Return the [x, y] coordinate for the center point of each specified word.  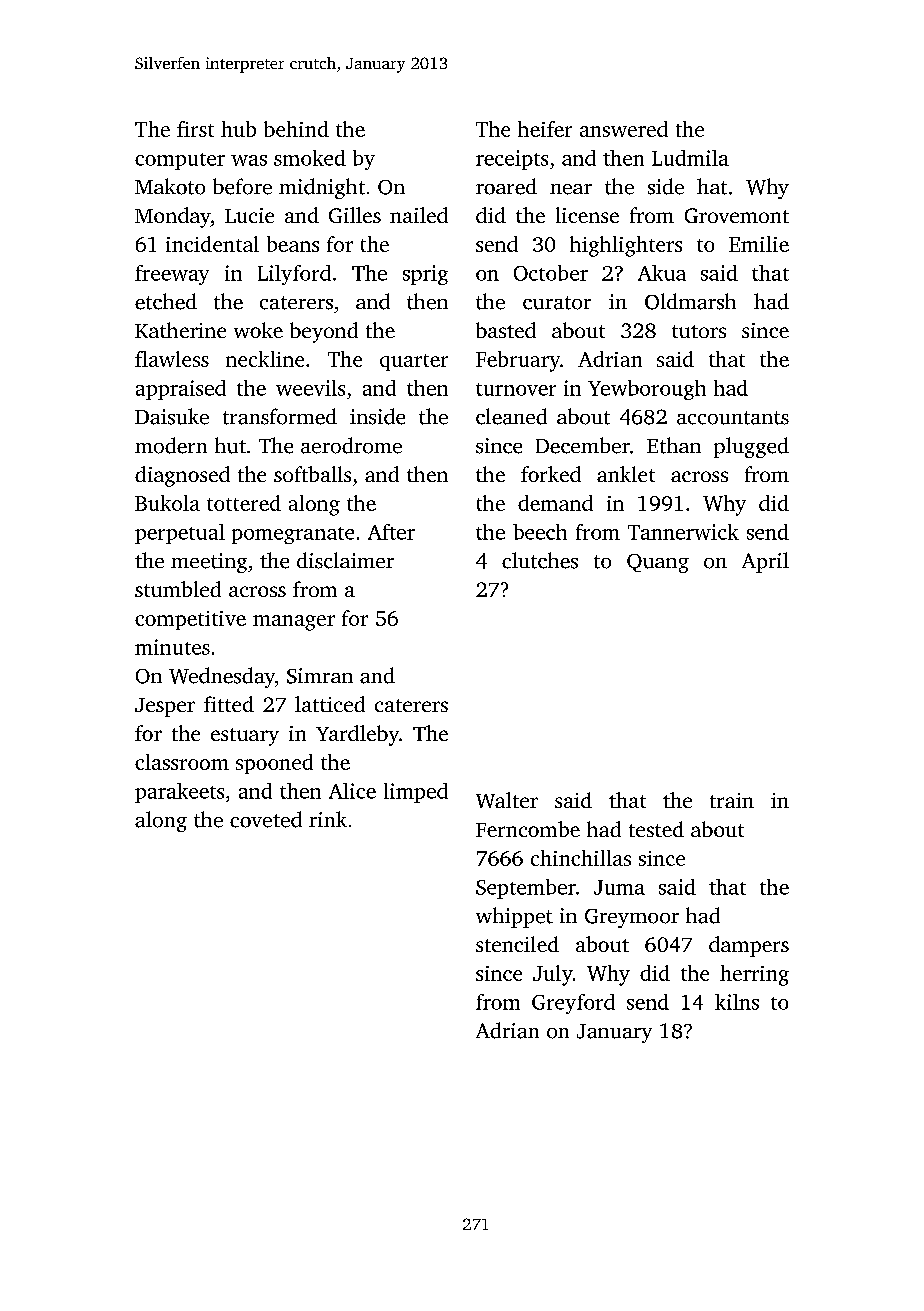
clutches [540, 560]
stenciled [517, 944]
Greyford [573, 1004]
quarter [414, 362]
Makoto [170, 186]
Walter [507, 800]
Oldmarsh [690, 301]
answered [624, 129]
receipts [512, 160]
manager [294, 623]
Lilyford [294, 275]
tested [656, 829]
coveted [266, 819]
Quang [658, 563]
